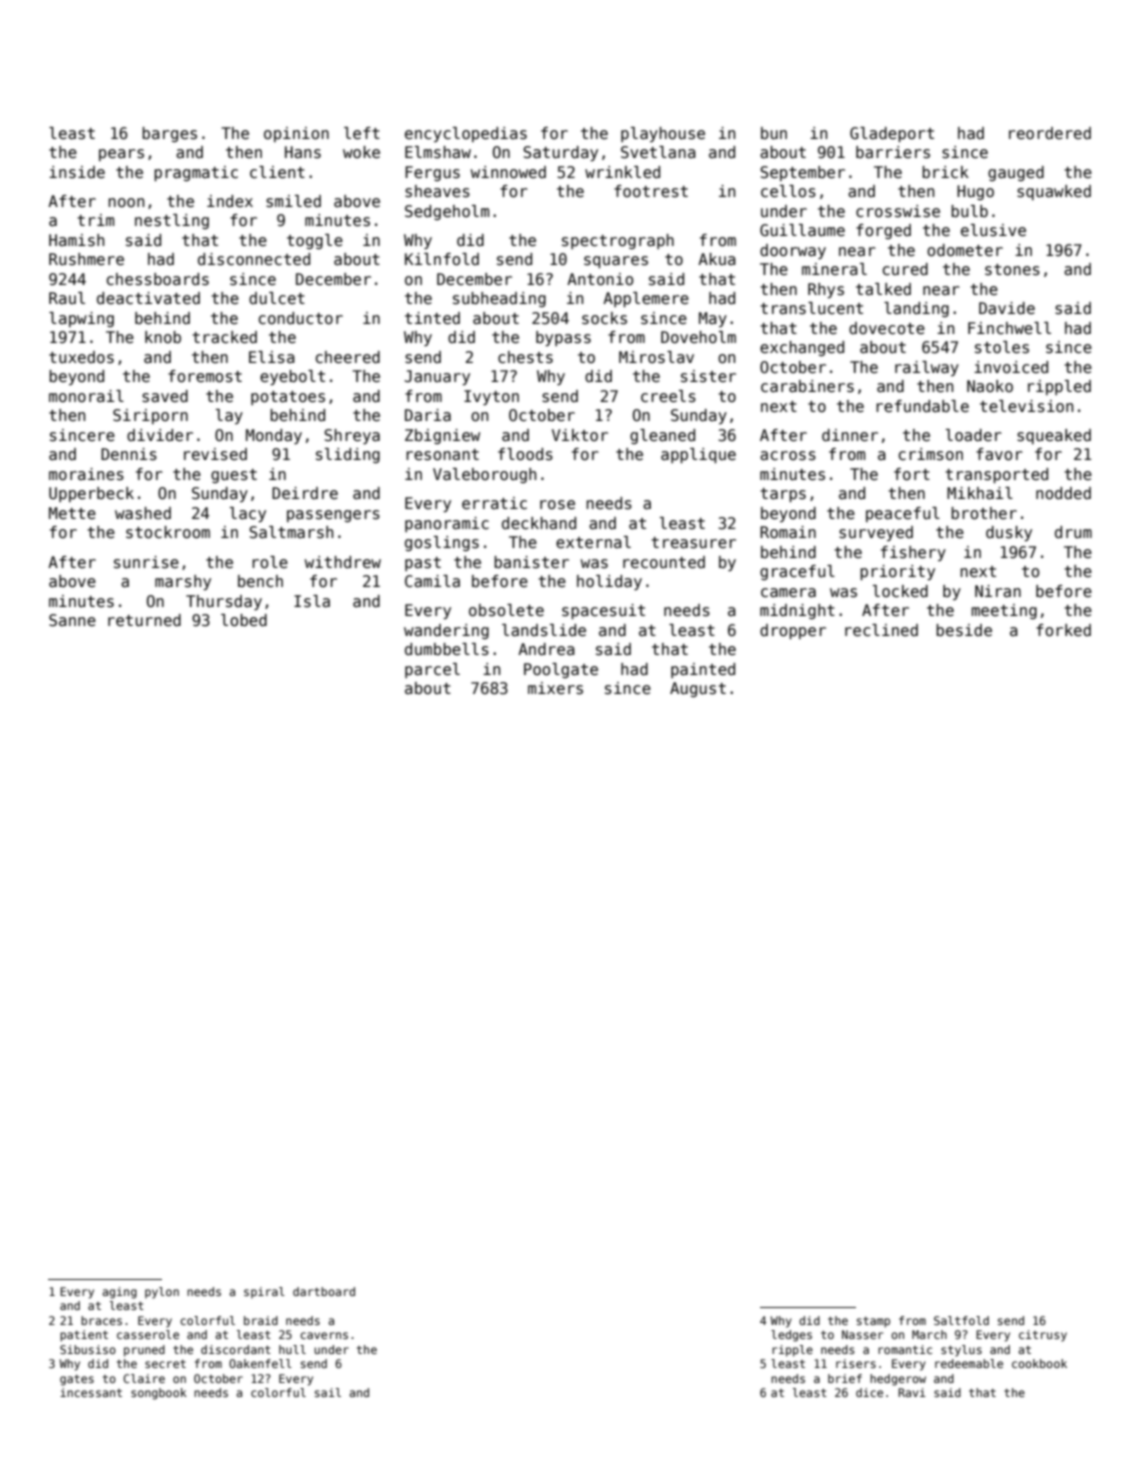  I want to click on August, so click(698, 689).
